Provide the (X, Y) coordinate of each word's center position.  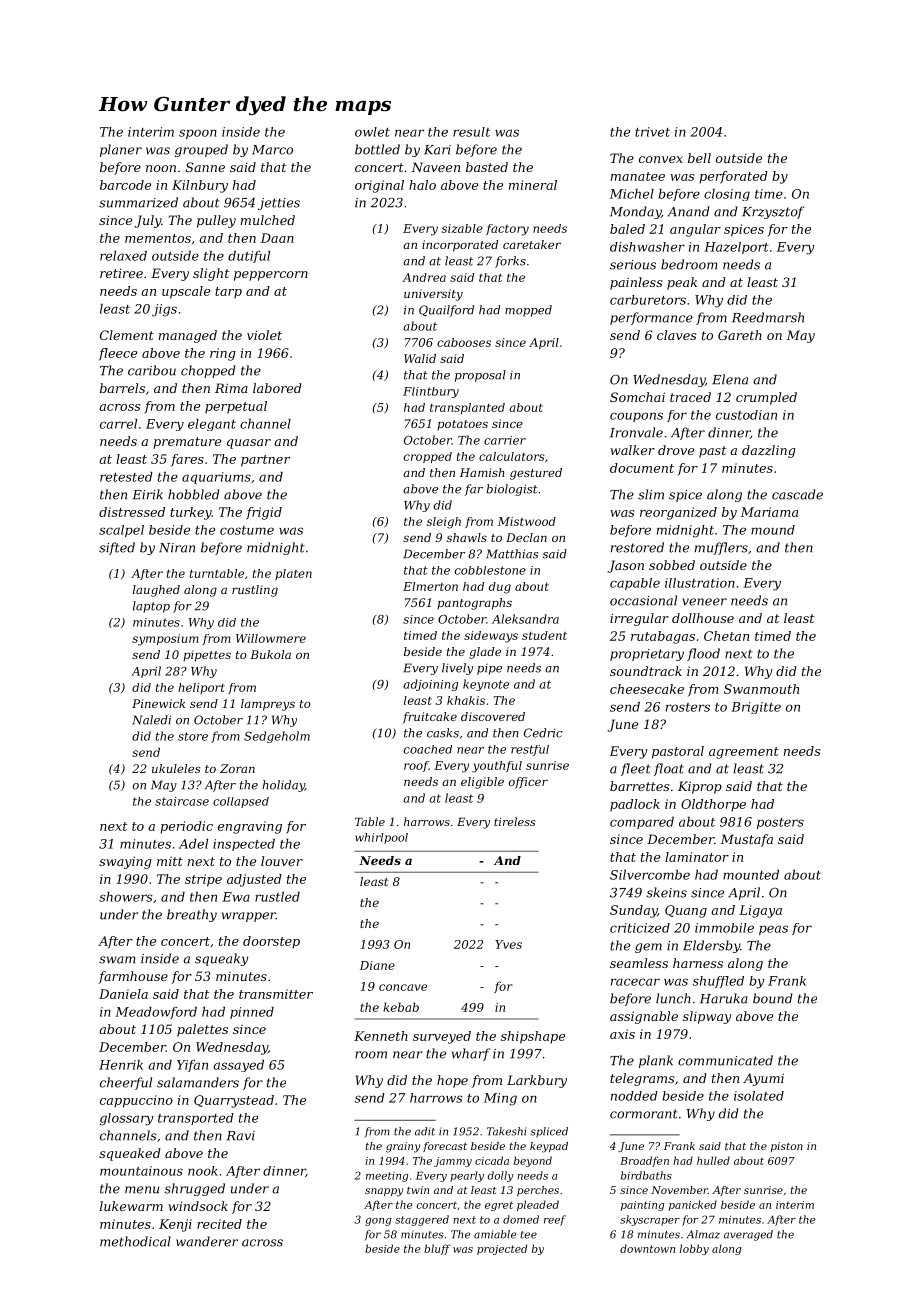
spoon (198, 134)
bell (699, 158)
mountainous (141, 1171)
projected (502, 1249)
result (471, 132)
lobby (694, 1249)
